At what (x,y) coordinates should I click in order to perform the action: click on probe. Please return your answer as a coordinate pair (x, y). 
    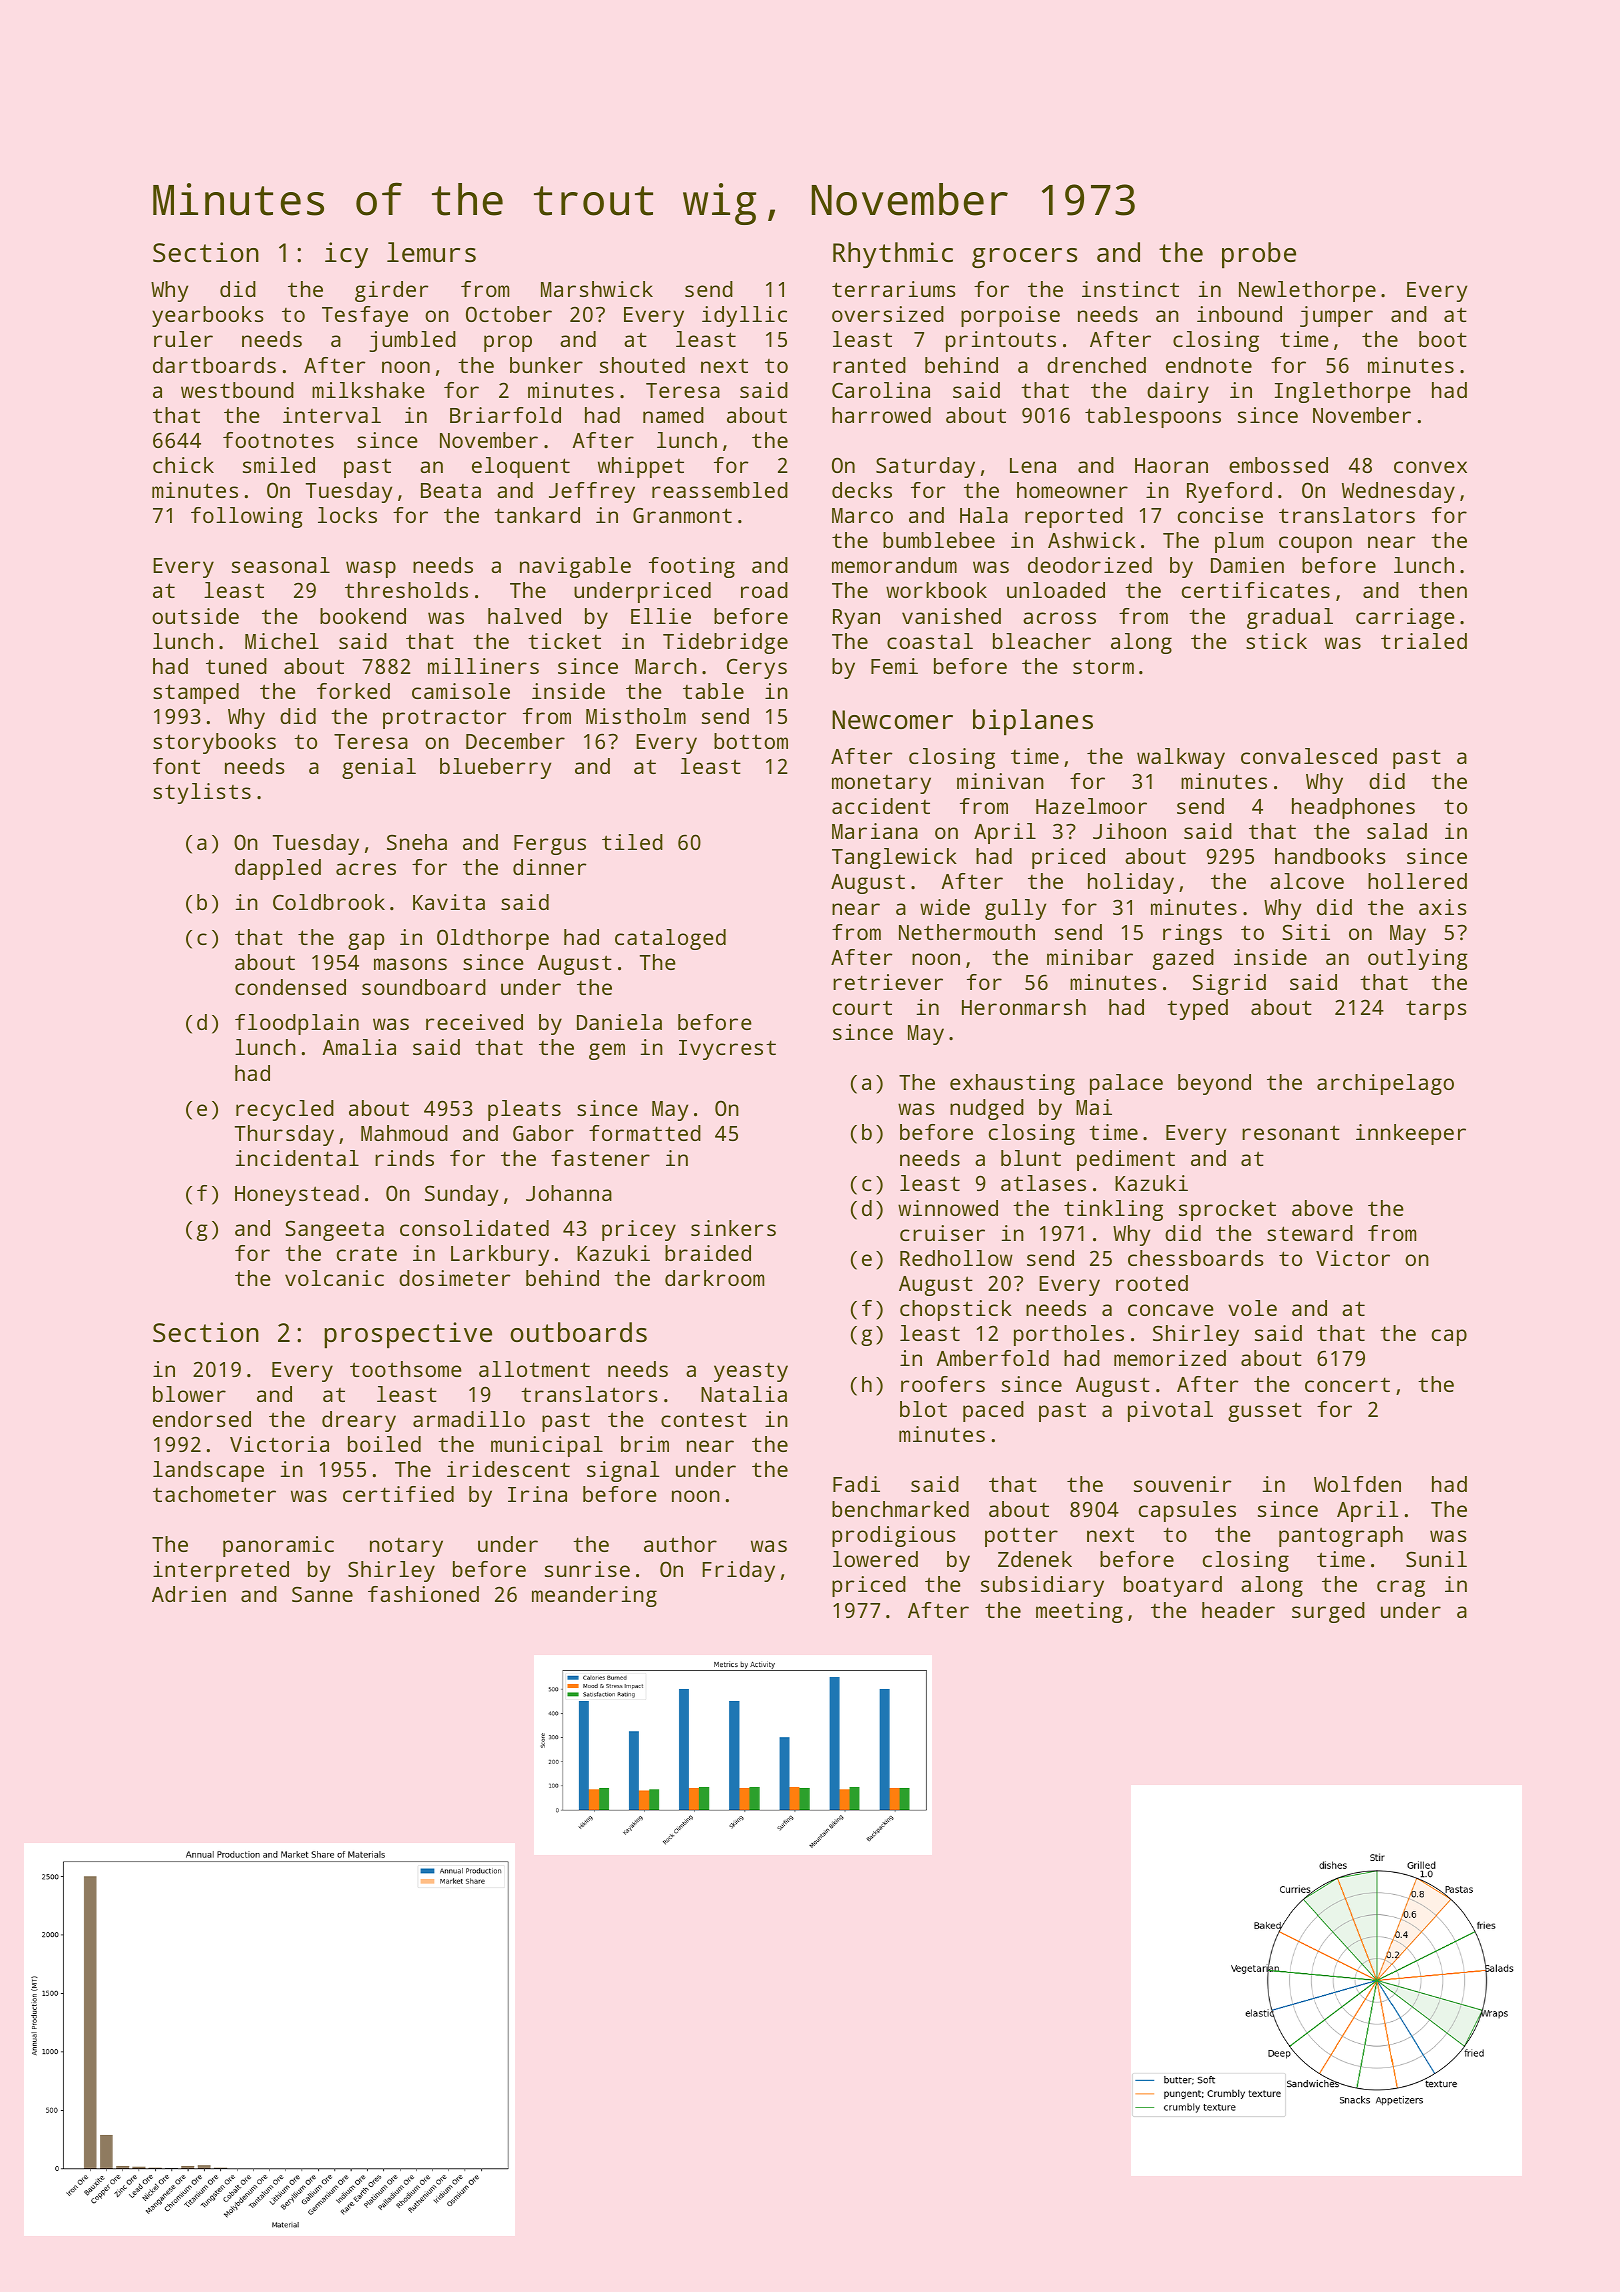
    Looking at the image, I should click on (1259, 255).
